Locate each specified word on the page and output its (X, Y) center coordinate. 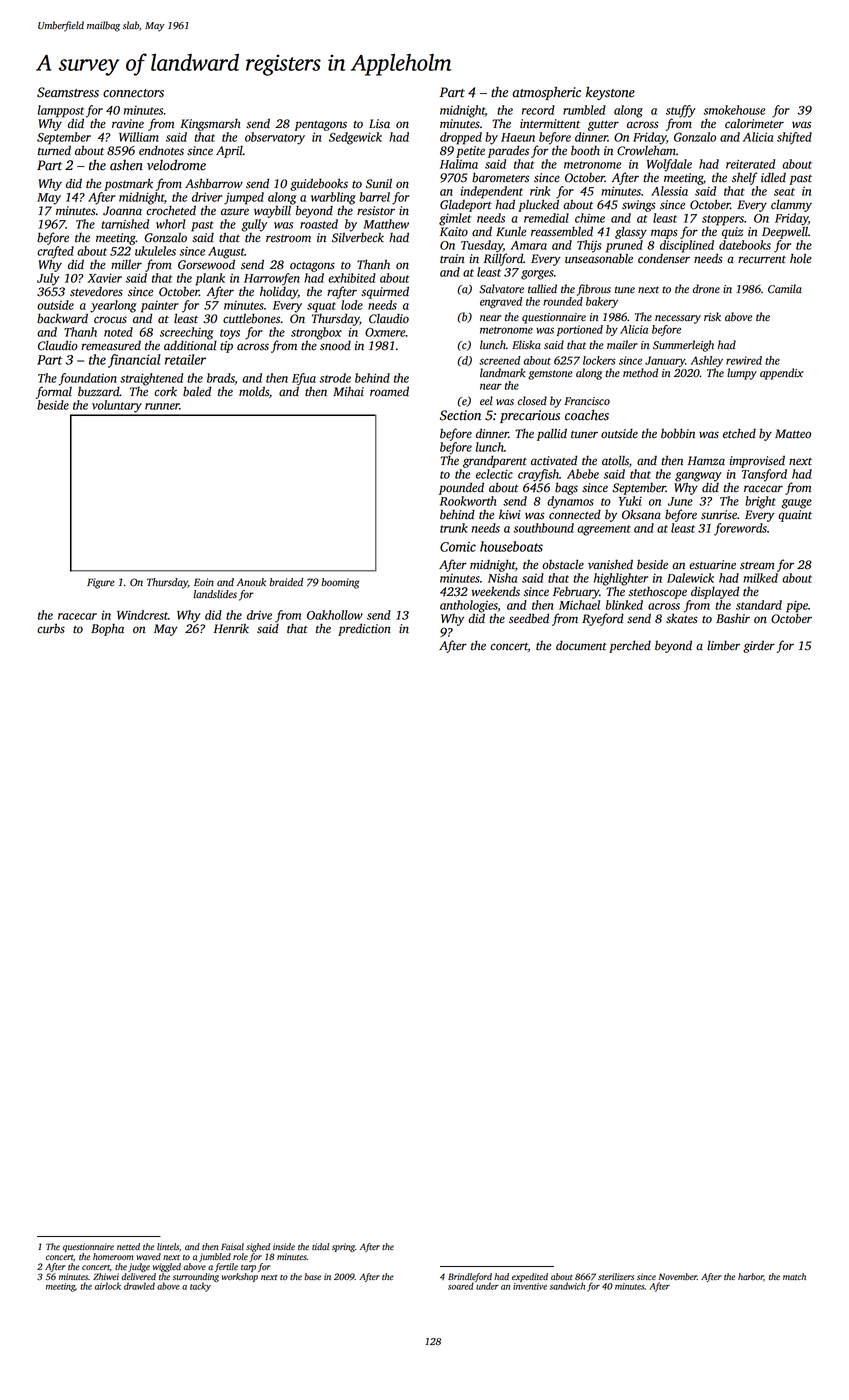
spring (343, 1247)
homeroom (113, 1256)
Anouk (251, 582)
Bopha (107, 630)
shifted (794, 138)
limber (723, 645)
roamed (389, 391)
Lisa (379, 124)
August (226, 253)
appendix (781, 374)
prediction (364, 629)
